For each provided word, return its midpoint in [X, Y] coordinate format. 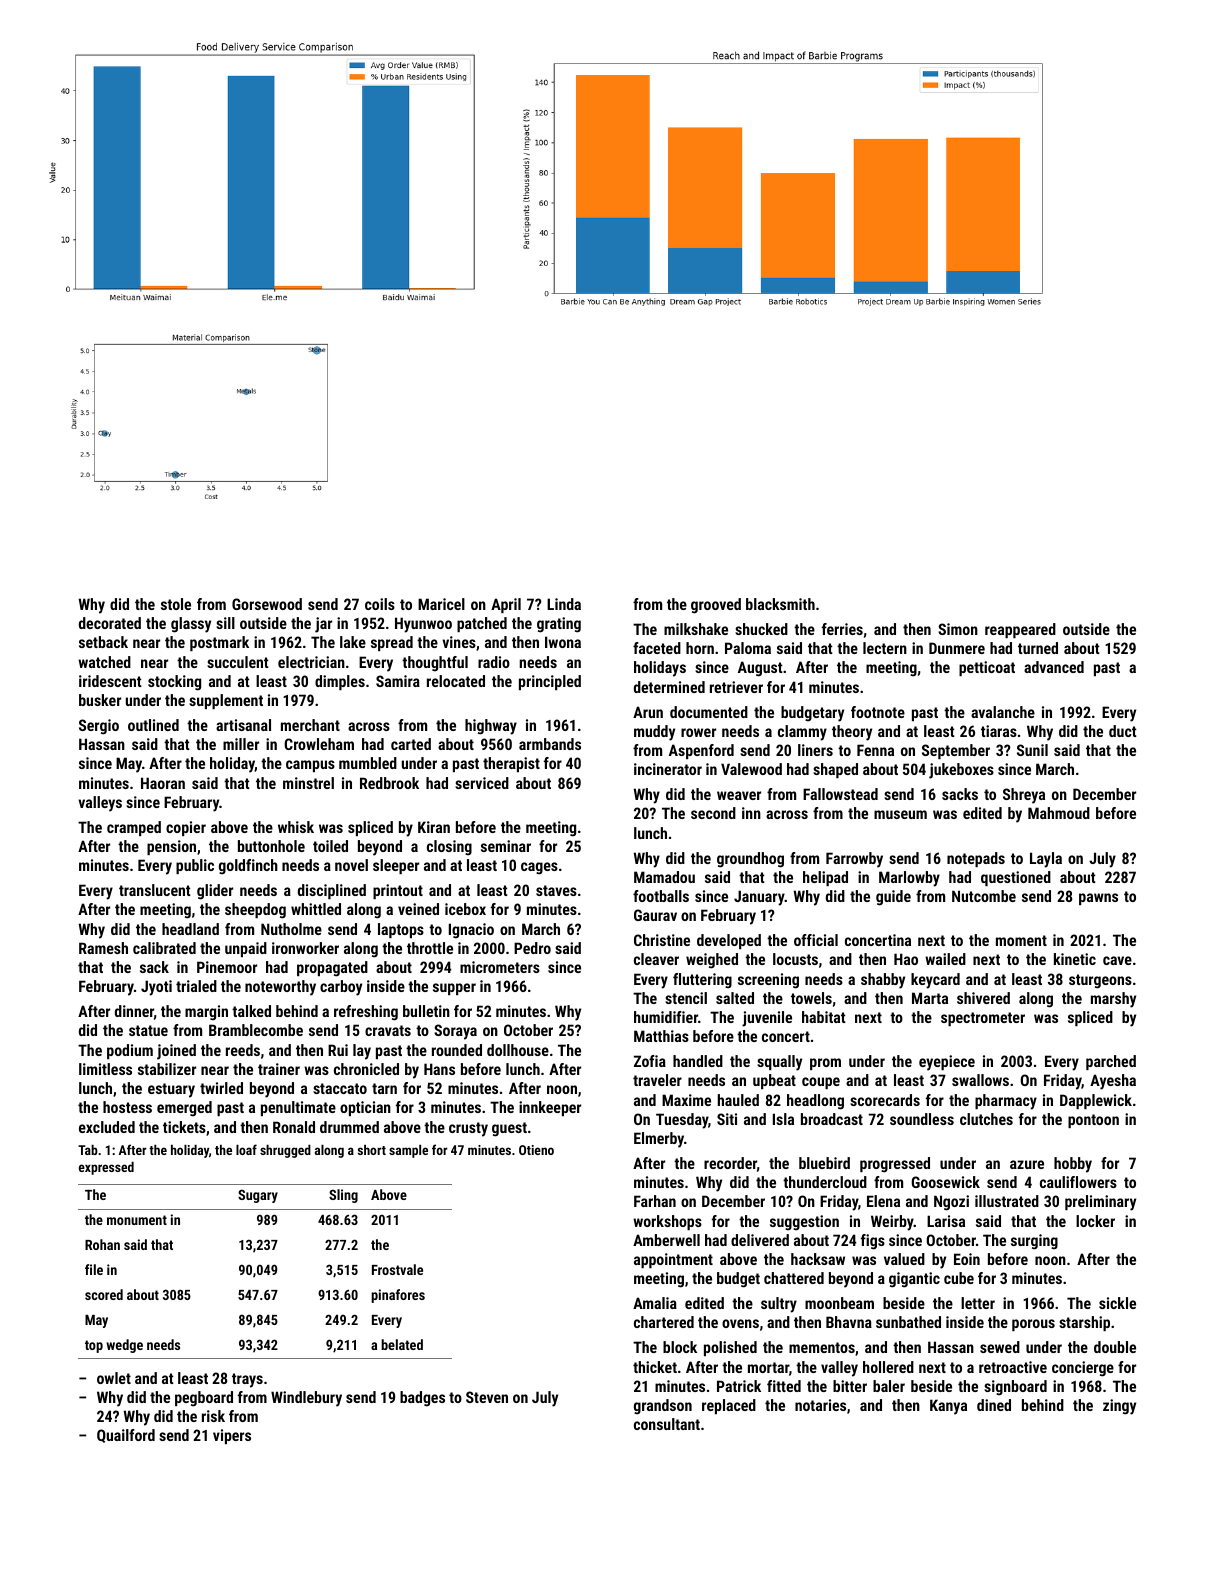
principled [550, 682]
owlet [114, 1378]
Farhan [655, 1201]
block [680, 1347]
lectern [885, 648]
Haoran [163, 783]
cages [539, 868]
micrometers [500, 967]
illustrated [1007, 1201]
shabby [883, 981]
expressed [106, 1168]
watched [104, 662]
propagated [332, 969]
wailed [945, 959]
